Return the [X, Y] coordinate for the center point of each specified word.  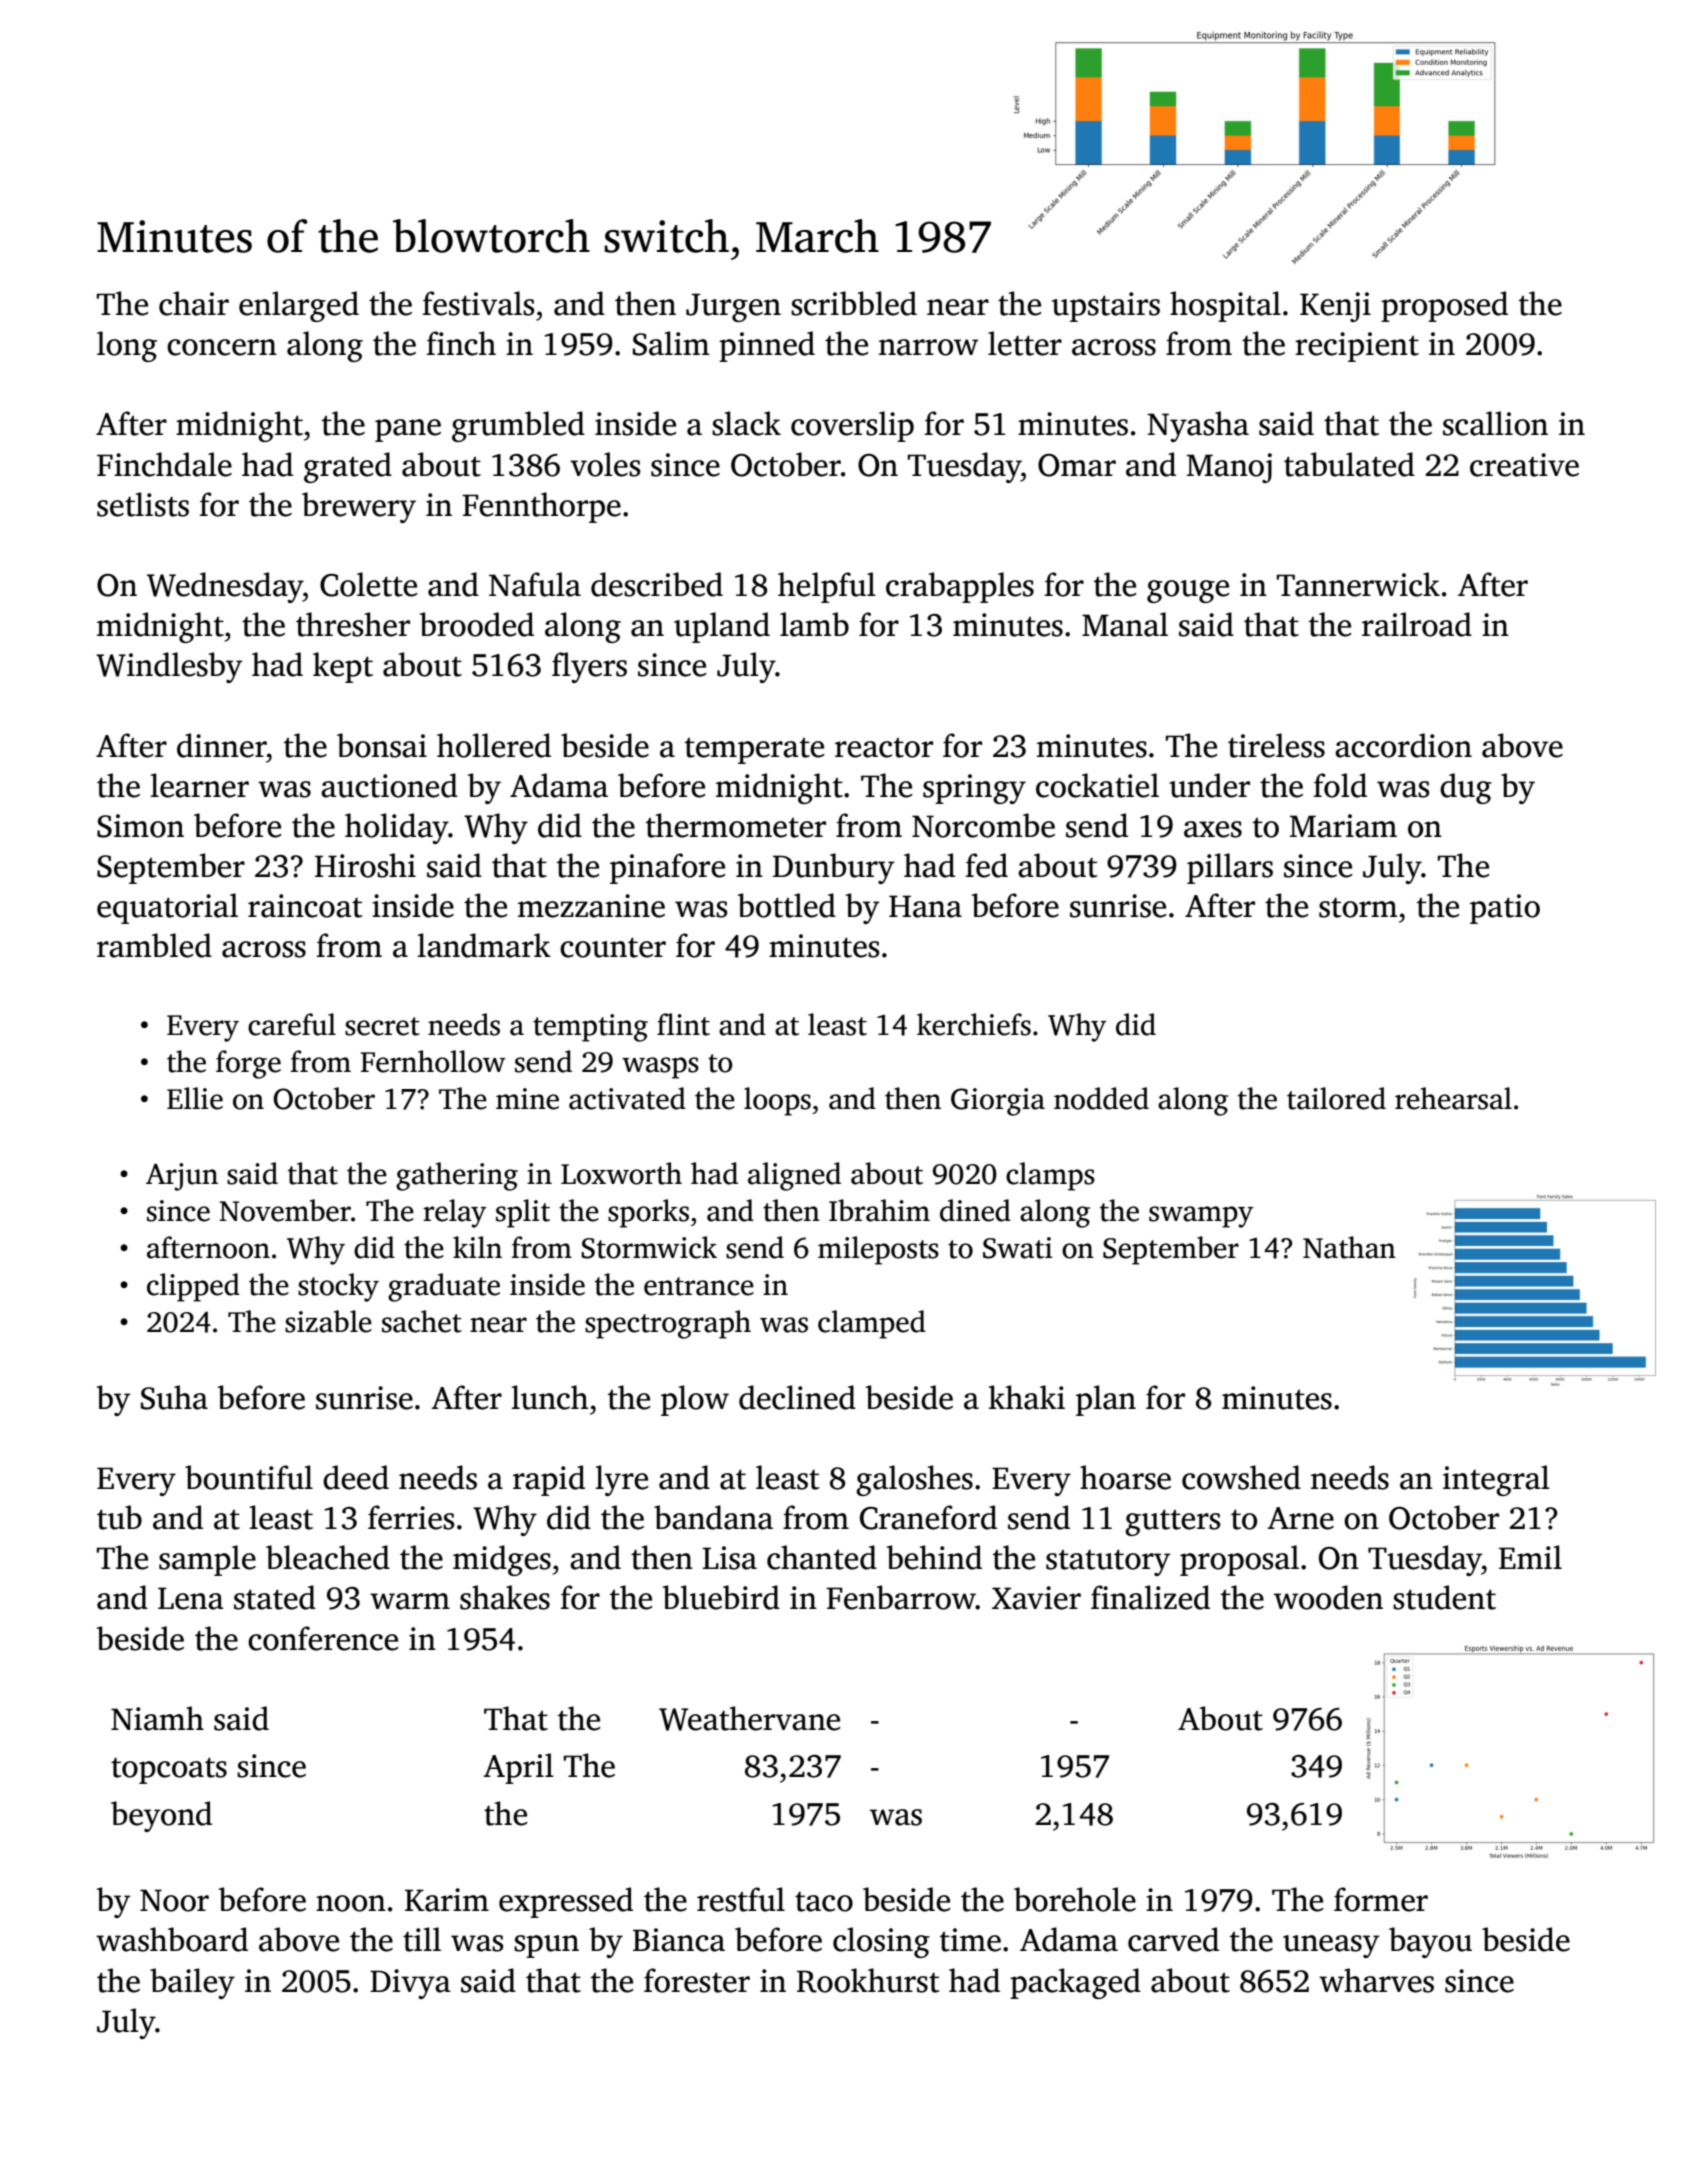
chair [194, 303]
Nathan [1349, 1247]
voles [605, 464]
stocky [338, 1287]
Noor [174, 1900]
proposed [1444, 306]
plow [695, 1400]
